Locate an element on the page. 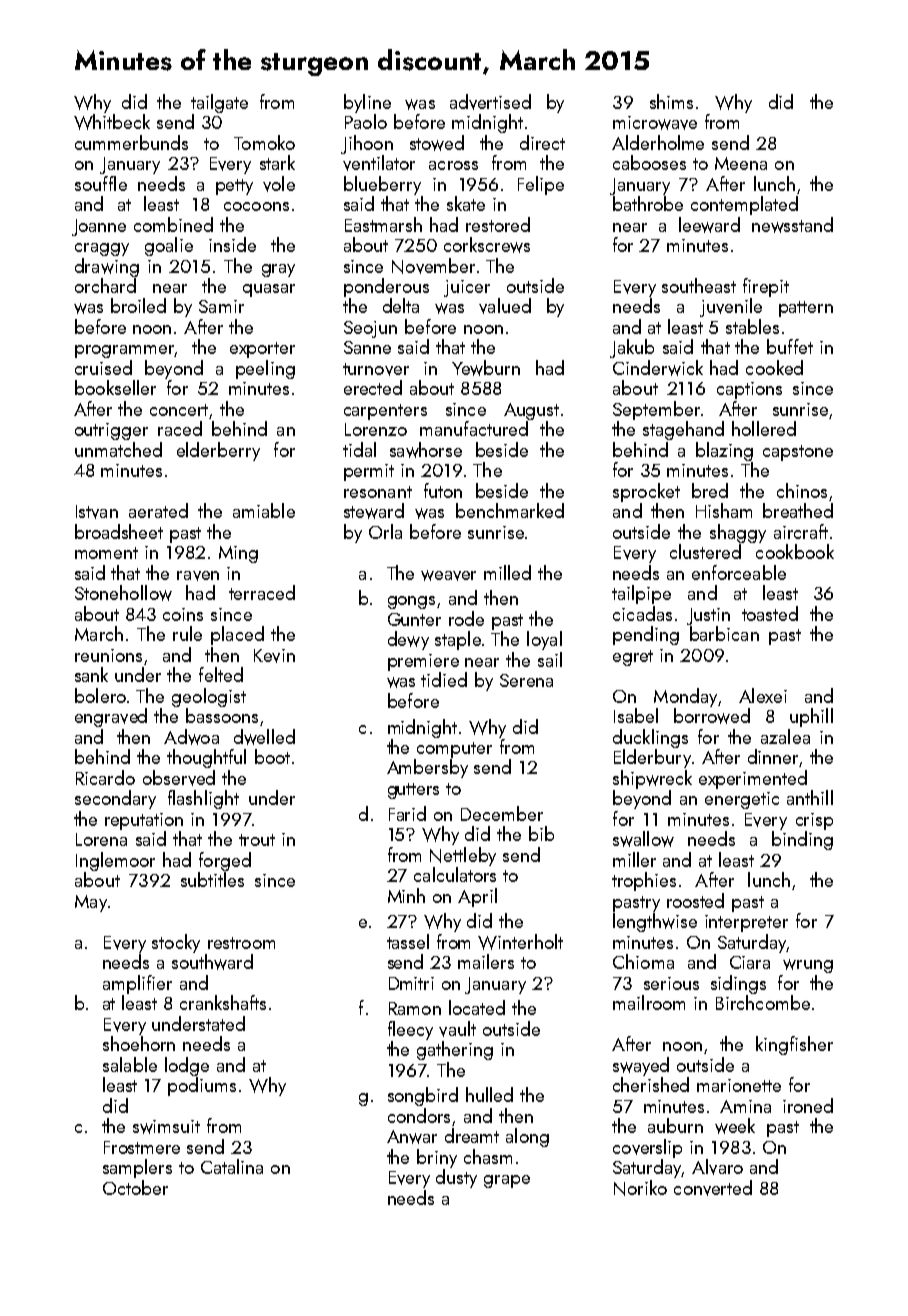  converted is located at coordinates (713, 1188).
